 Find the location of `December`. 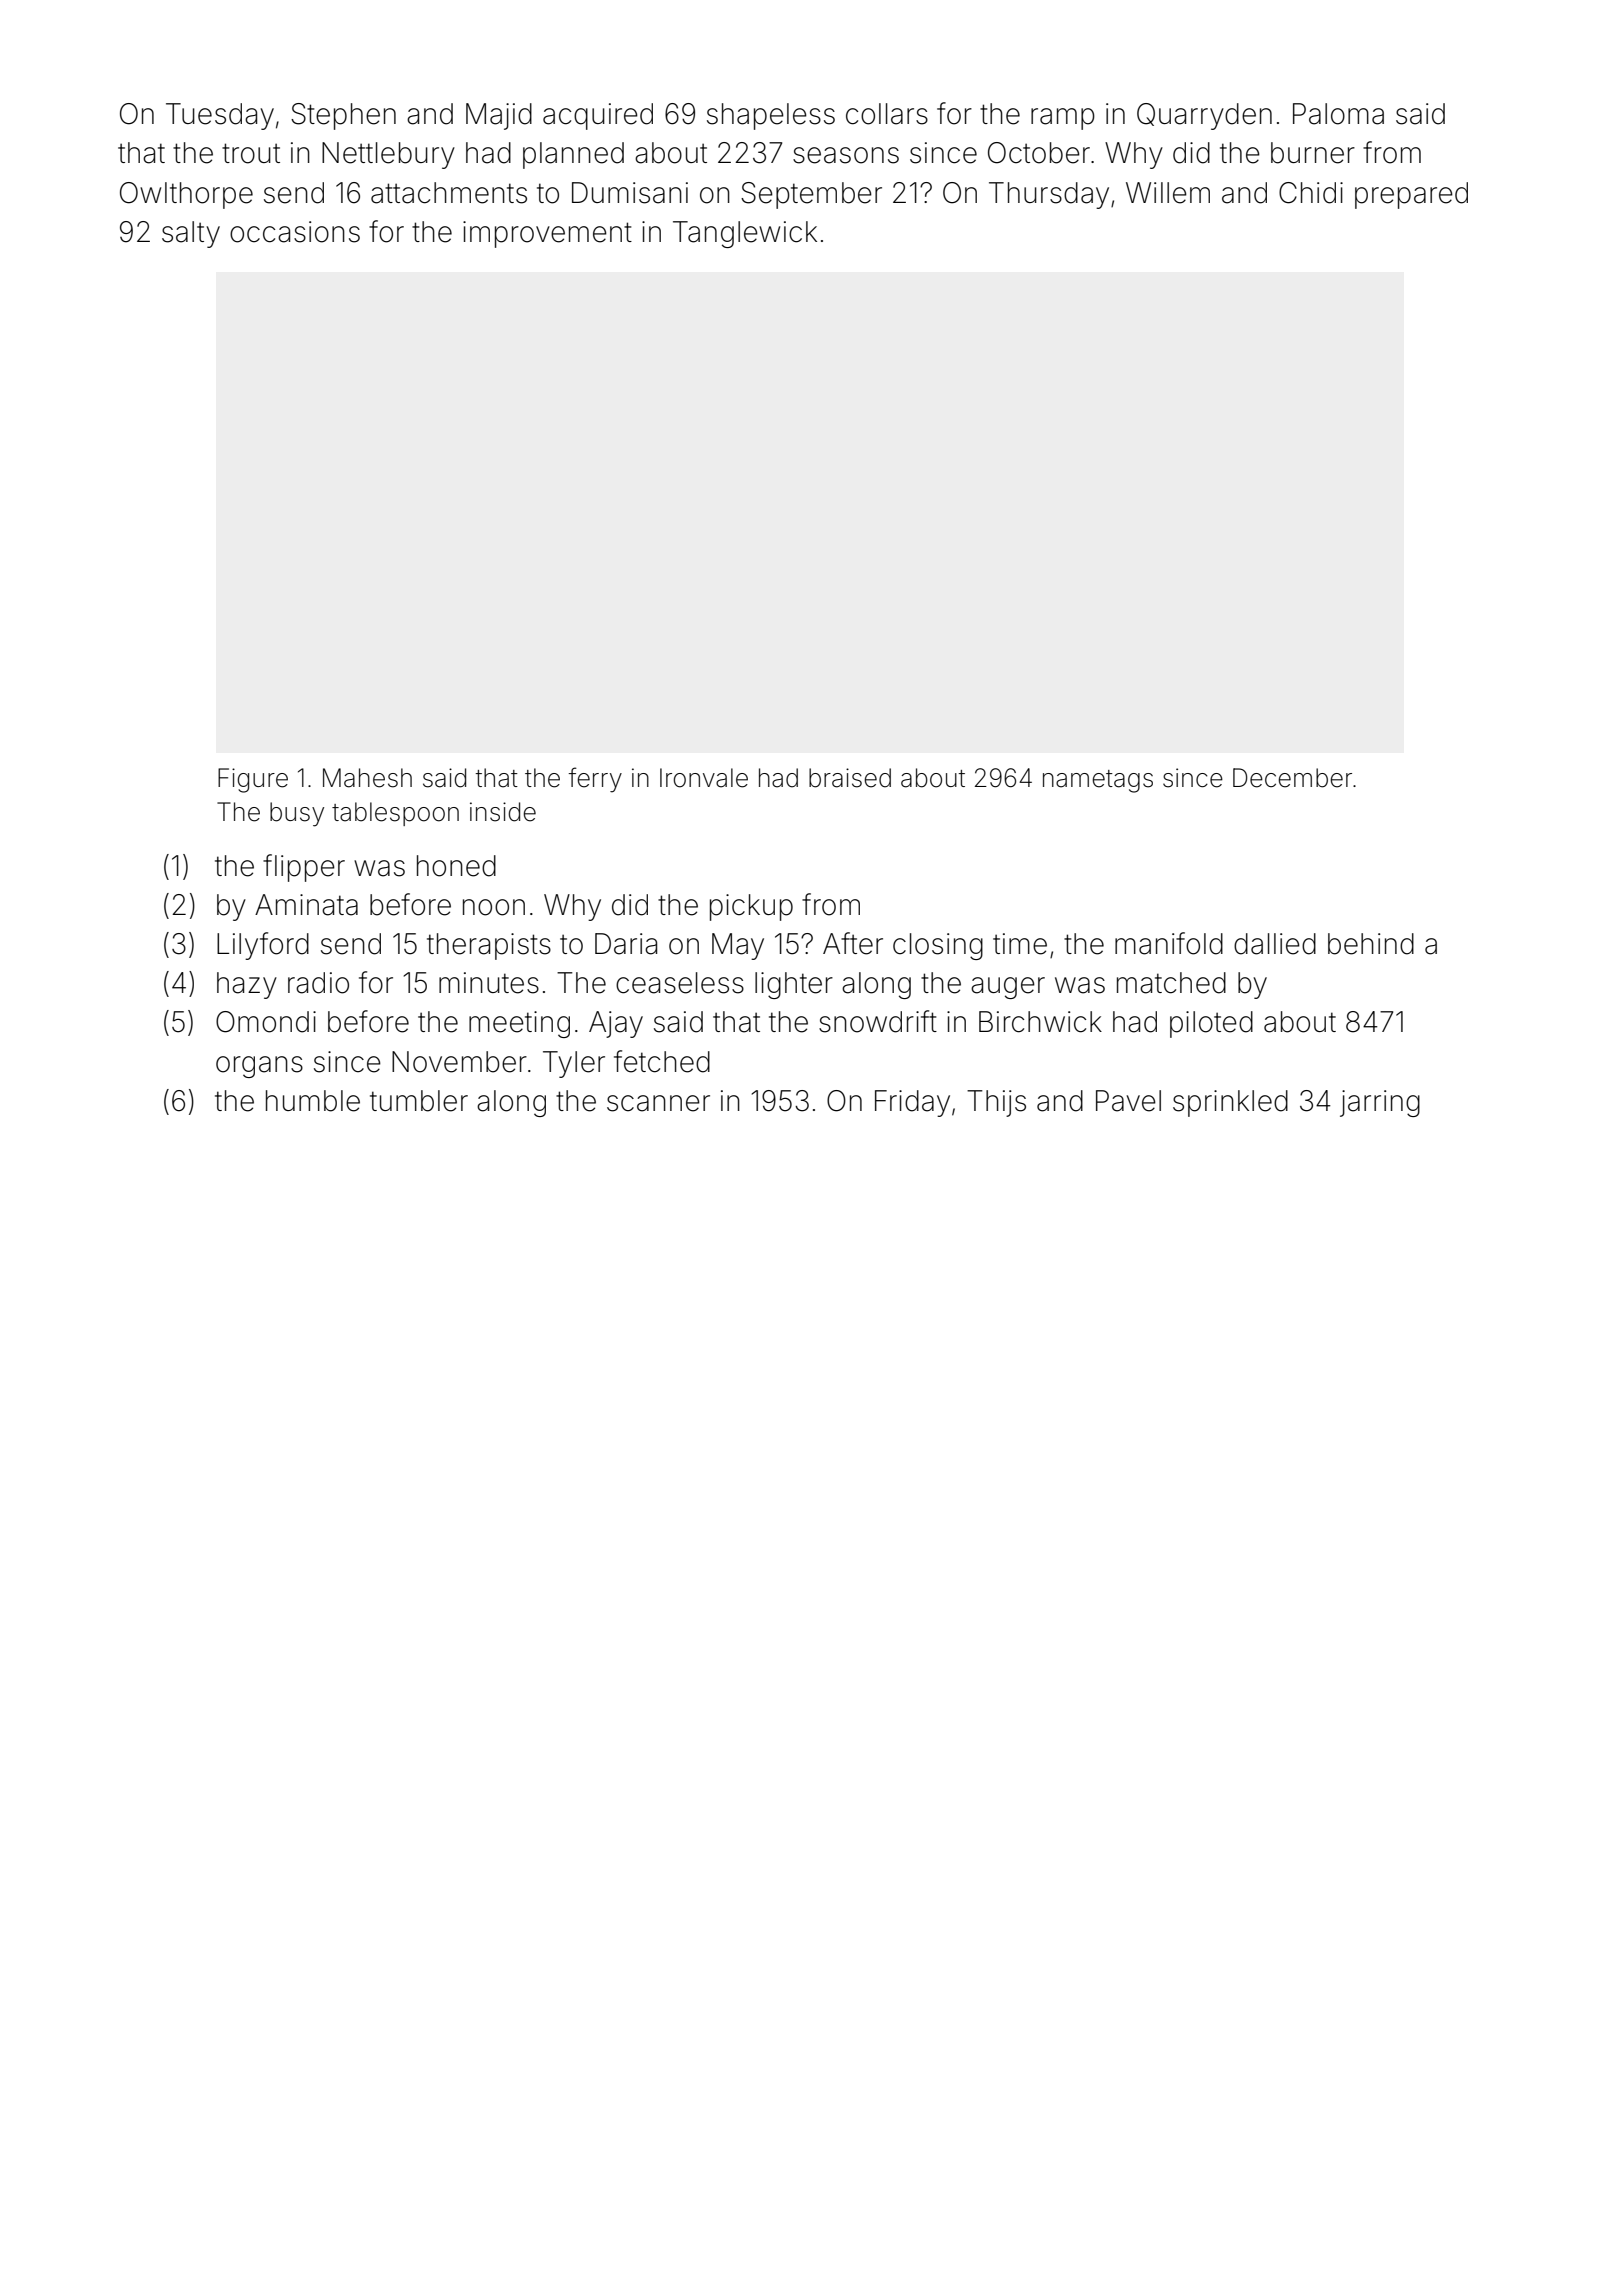

December is located at coordinates (1292, 778).
